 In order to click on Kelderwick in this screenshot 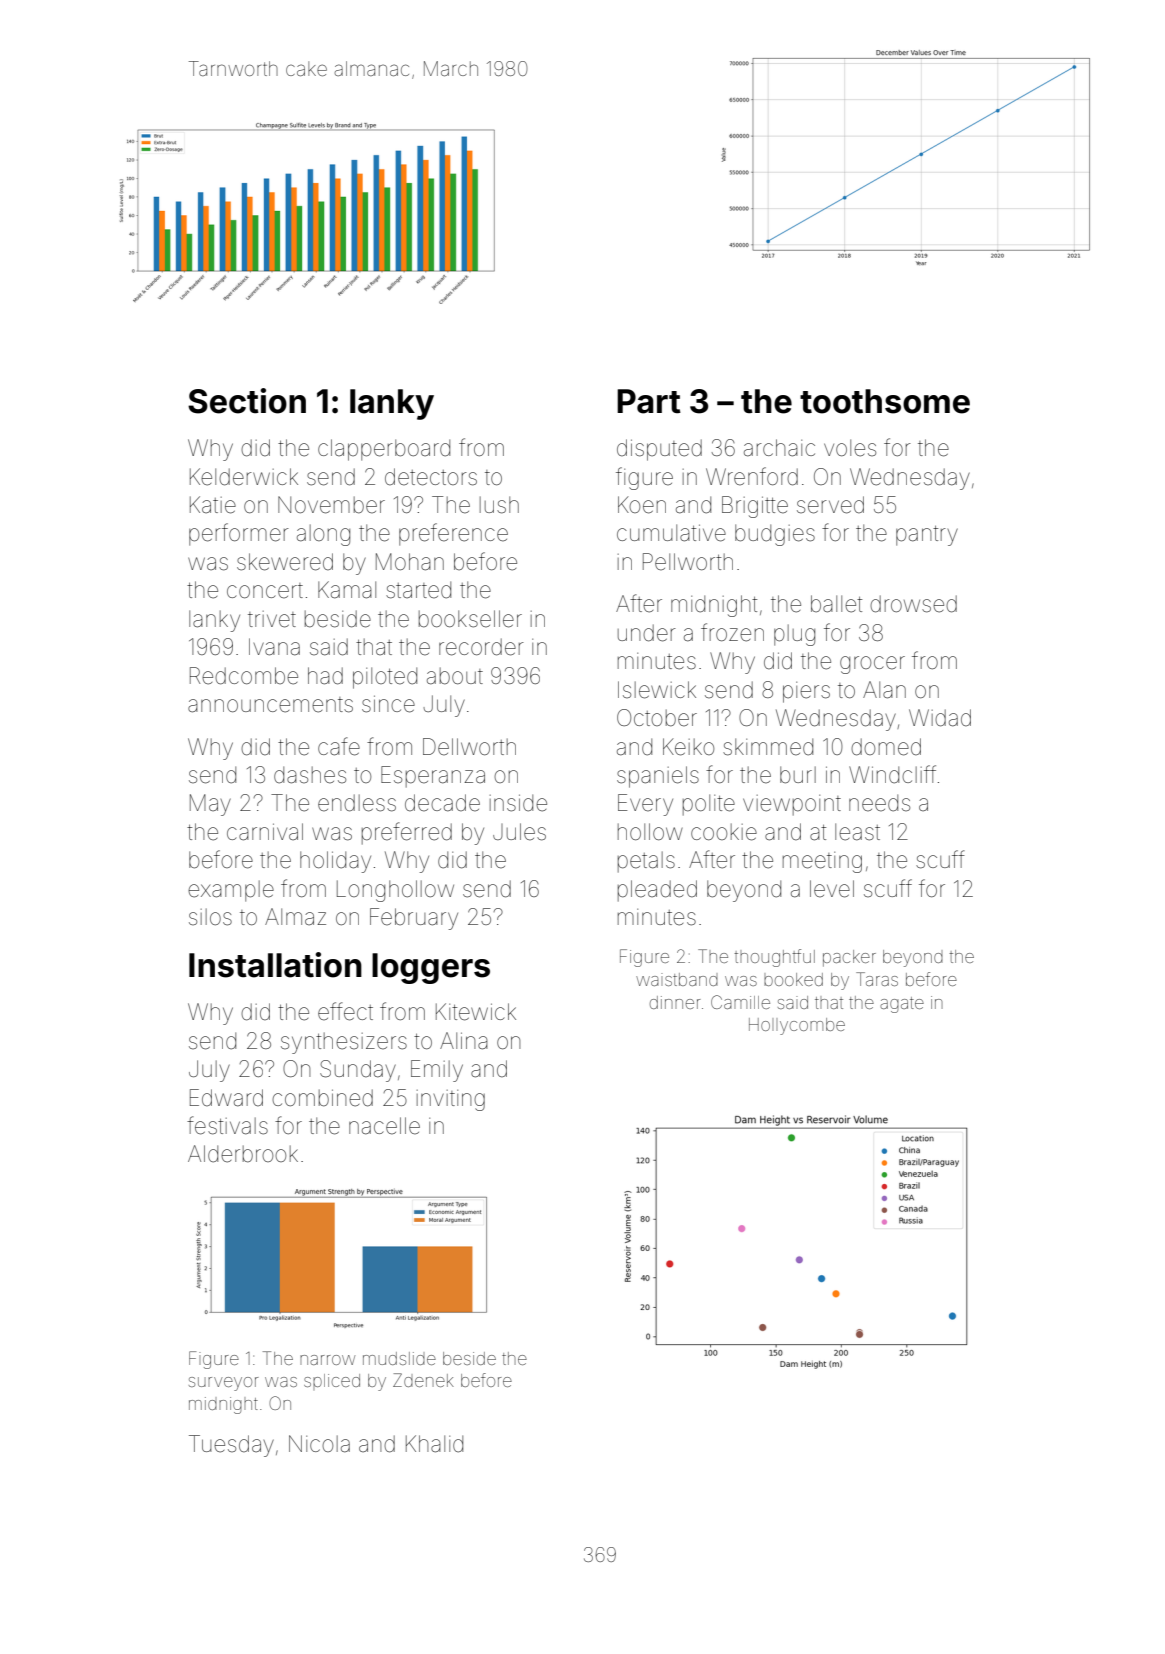, I will do `click(244, 477)`.
